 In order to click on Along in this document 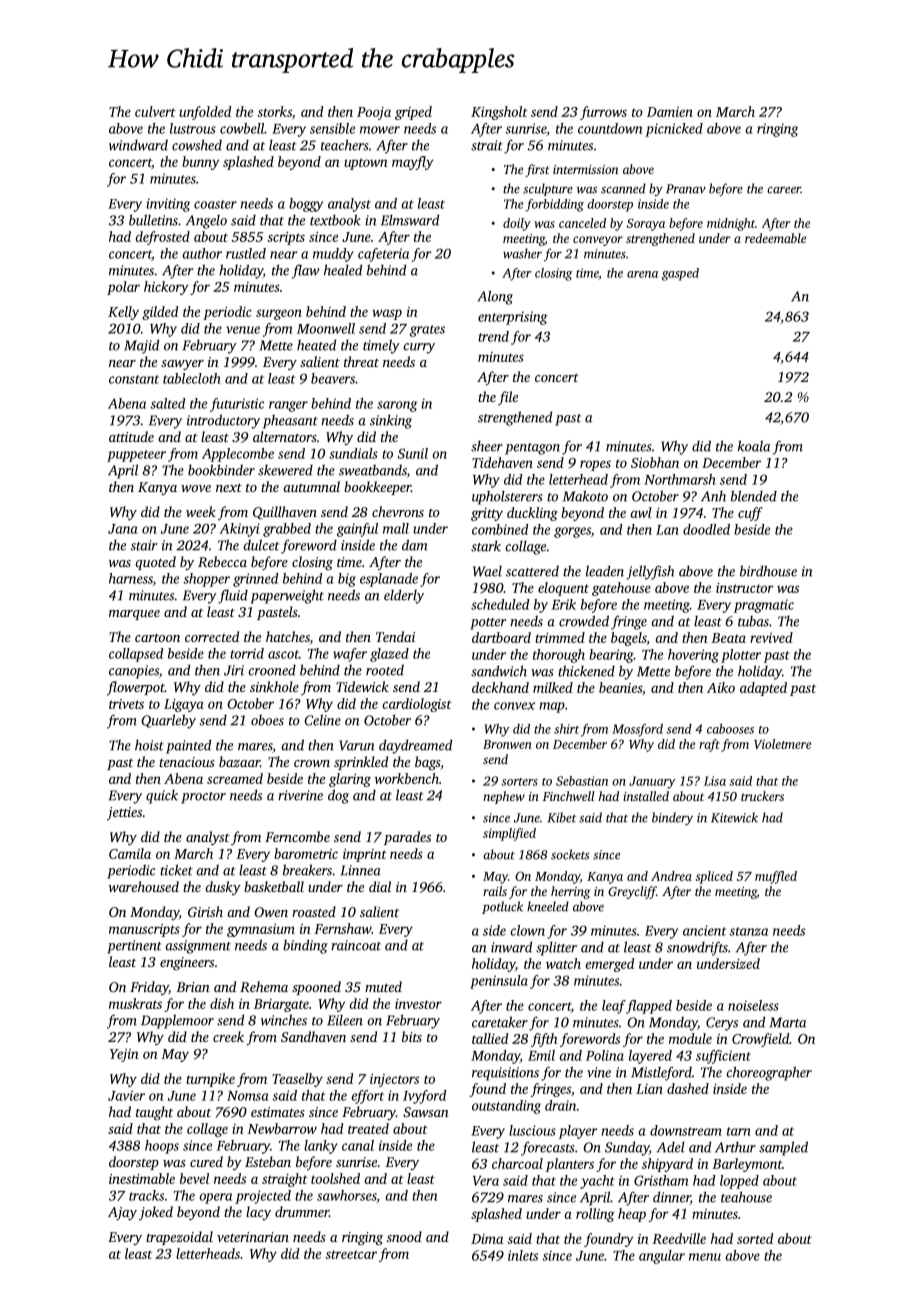, I will do `click(495, 297)`.
